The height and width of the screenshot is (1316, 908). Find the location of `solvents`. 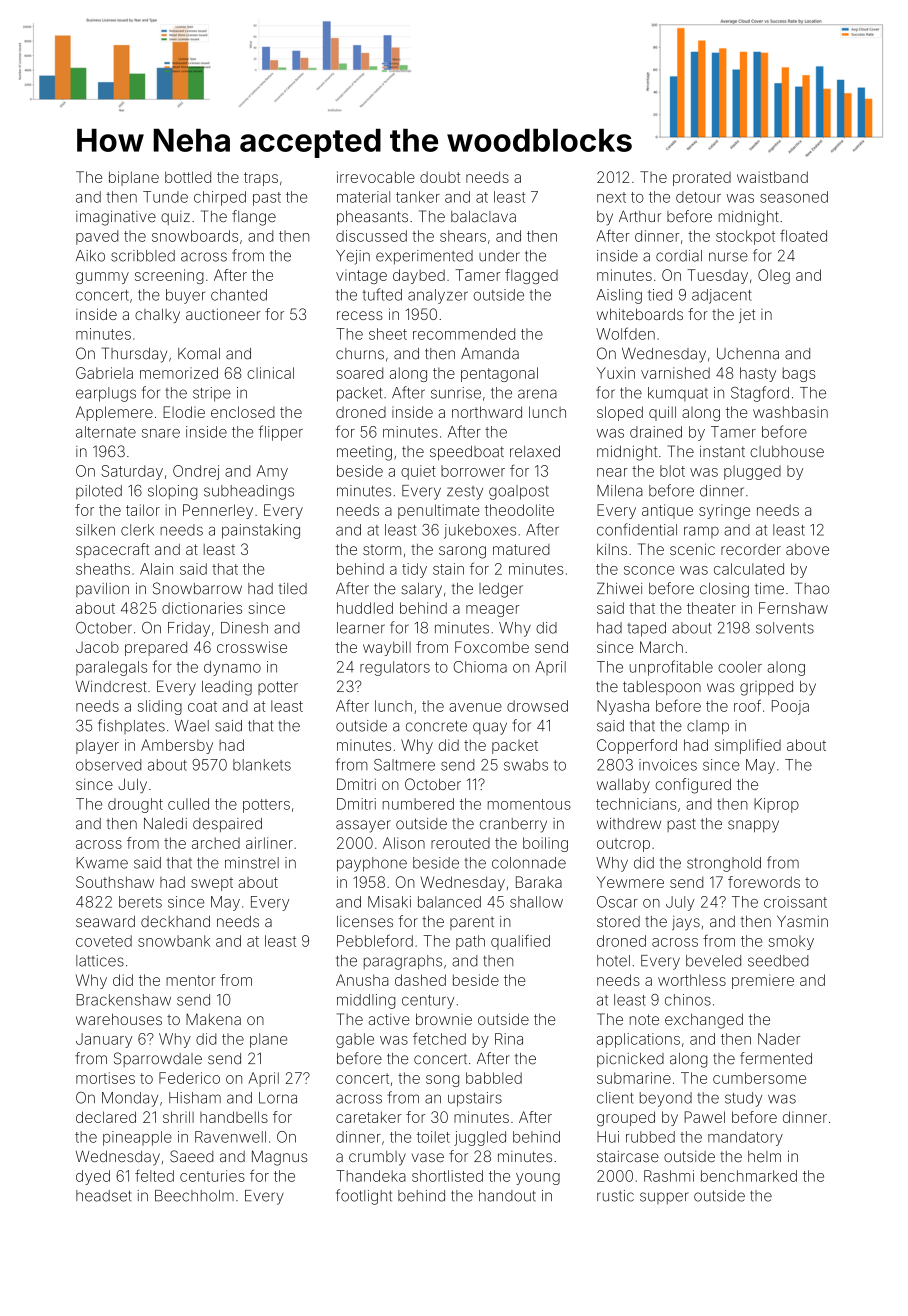

solvents is located at coordinates (785, 628).
